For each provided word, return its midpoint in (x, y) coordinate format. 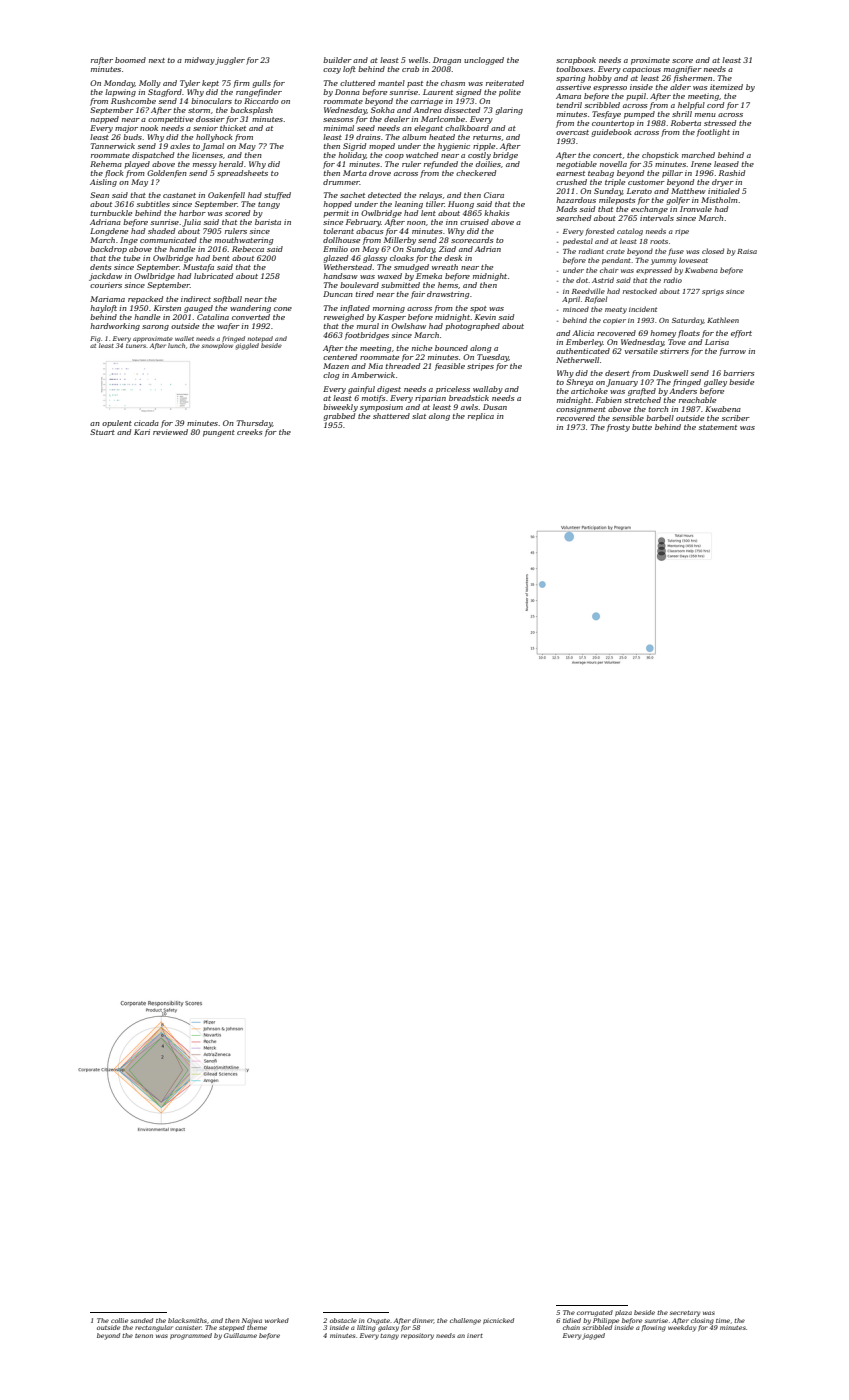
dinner (423, 1321)
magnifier (683, 70)
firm (241, 84)
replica (481, 417)
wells (418, 60)
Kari (142, 432)
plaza (623, 1313)
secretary (685, 1314)
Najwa (252, 1321)
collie (119, 1320)
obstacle (343, 1320)
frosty (618, 428)
